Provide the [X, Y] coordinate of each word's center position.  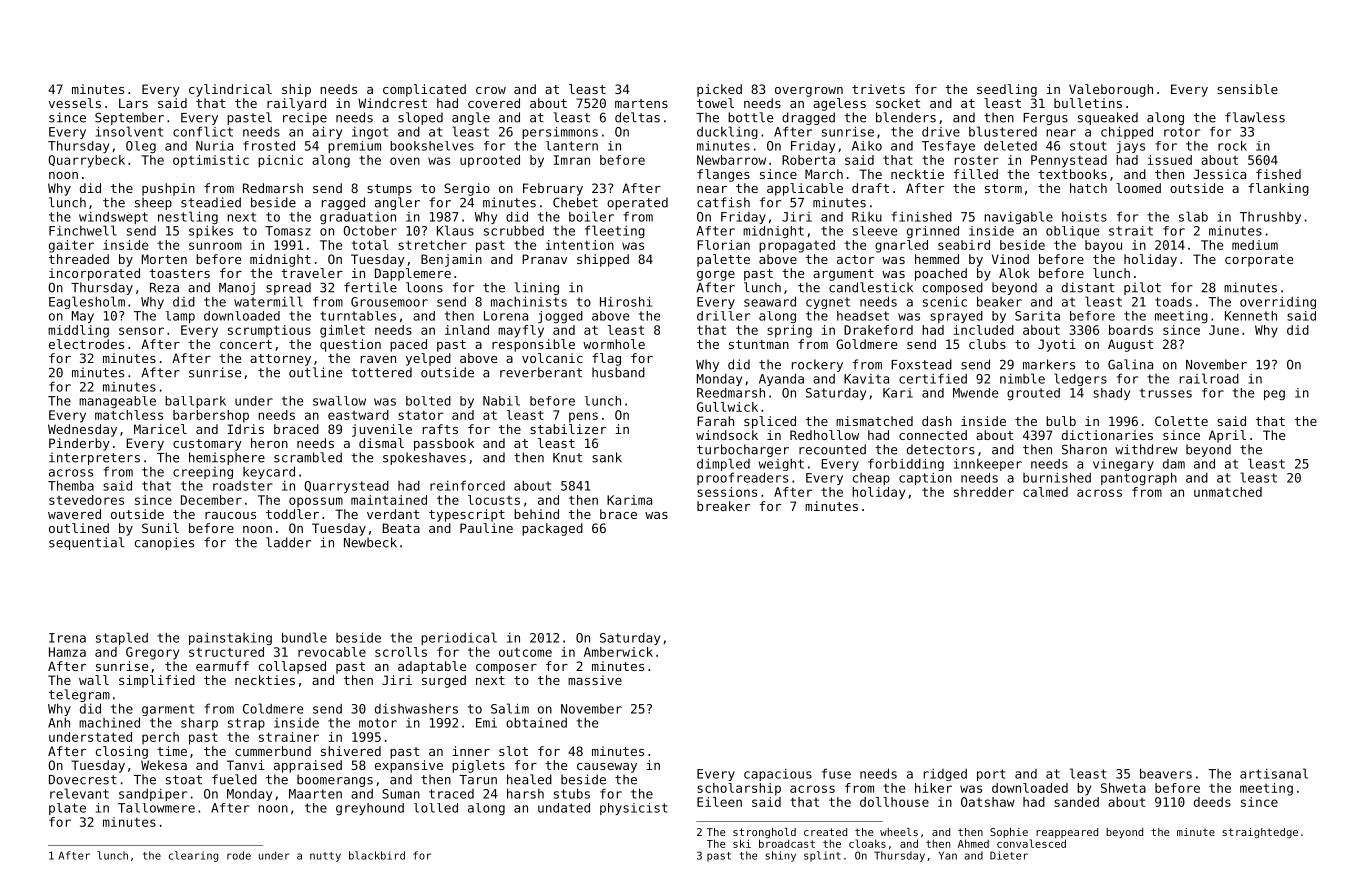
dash [937, 421]
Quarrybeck [87, 161]
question [350, 345]
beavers [1166, 773]
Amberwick [618, 652]
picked [719, 90]
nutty [325, 857]
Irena [67, 638]
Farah [715, 421]
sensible [1247, 89]
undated [564, 808]
